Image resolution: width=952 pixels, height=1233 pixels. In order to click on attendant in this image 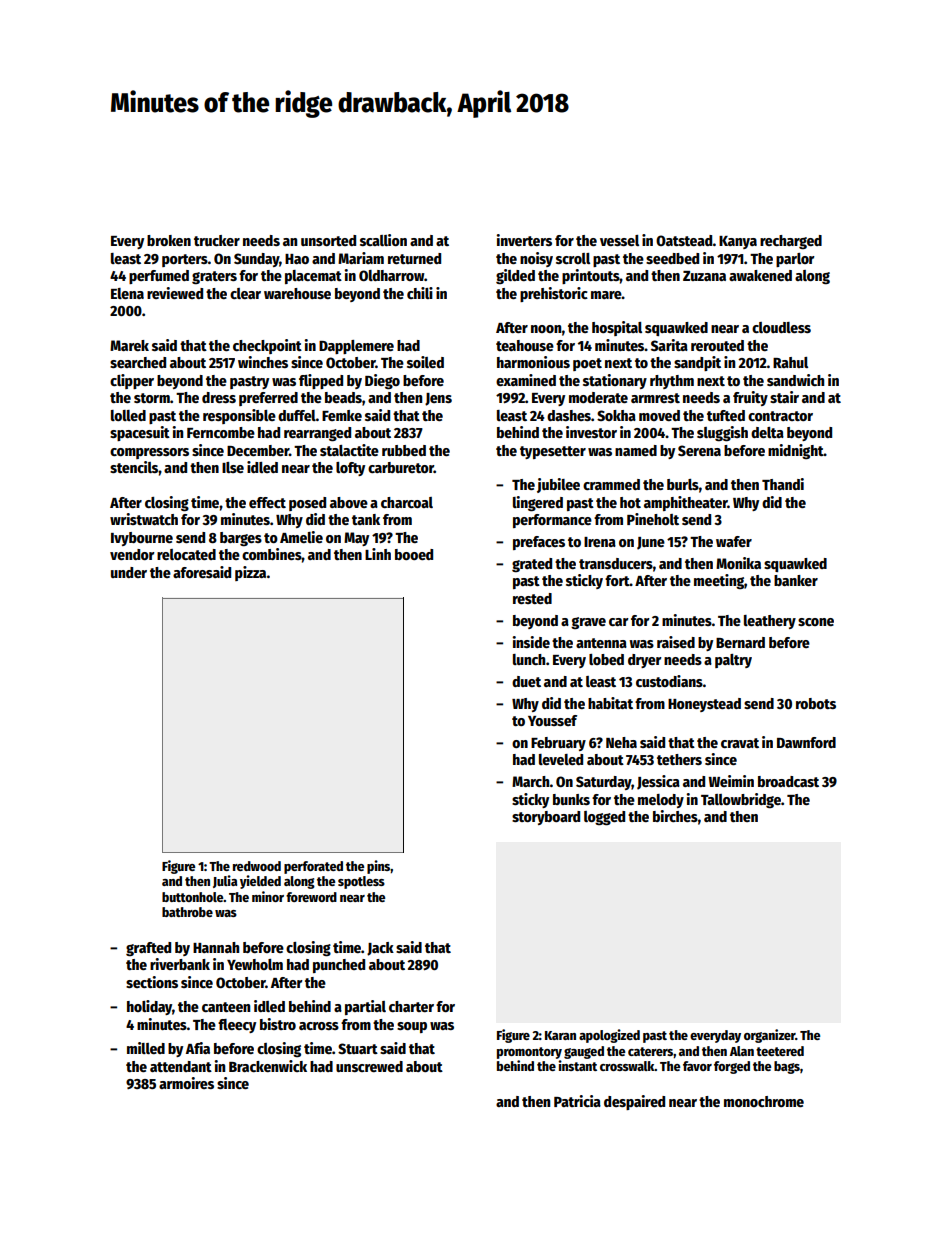, I will do `click(181, 1066)`.
